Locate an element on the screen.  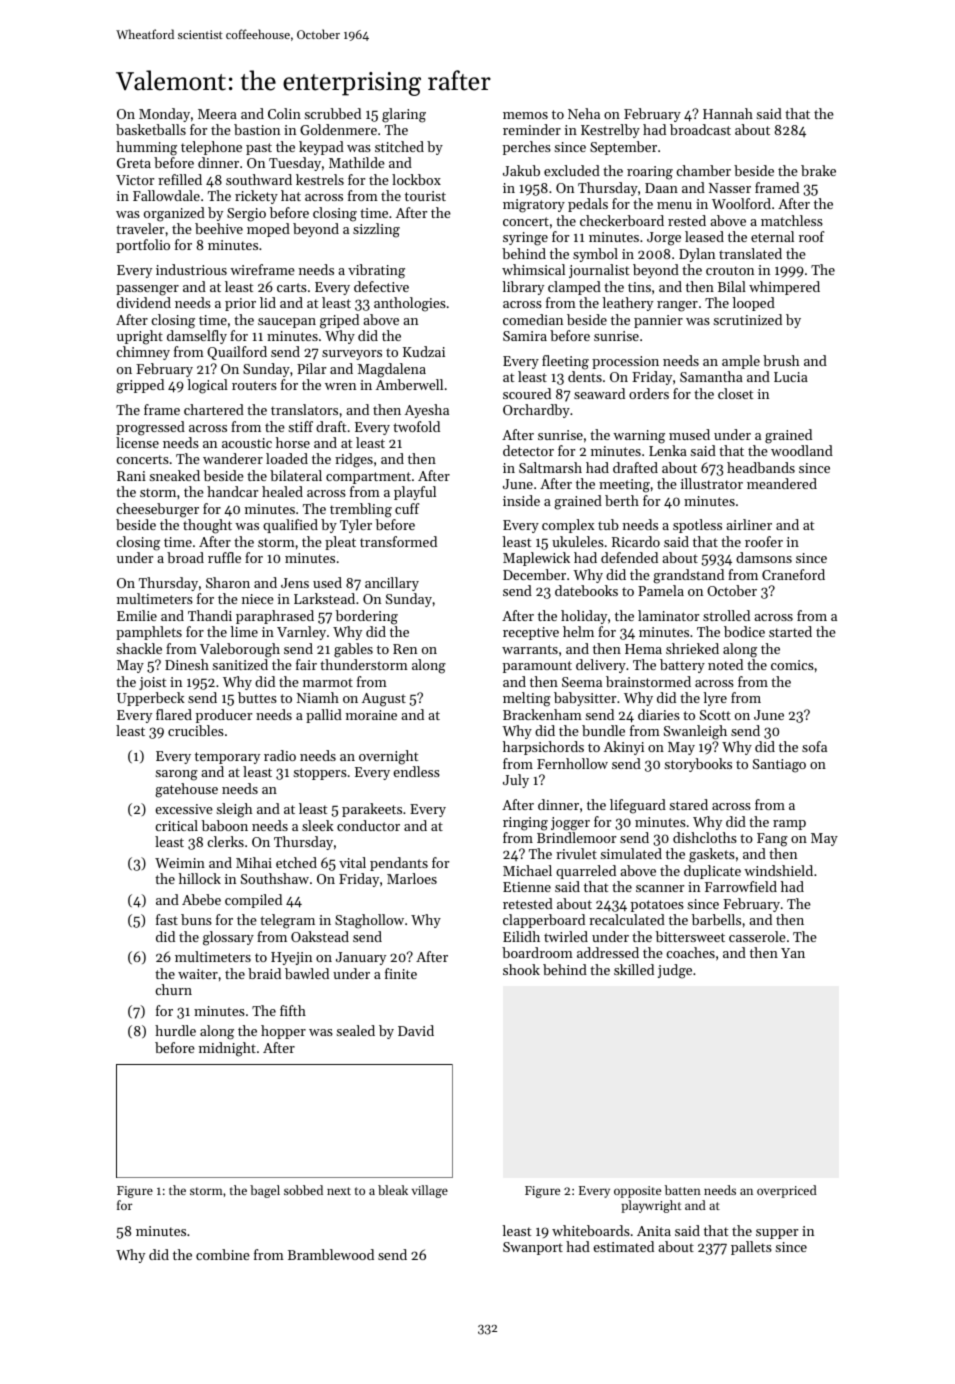
August is located at coordinates (384, 700).
